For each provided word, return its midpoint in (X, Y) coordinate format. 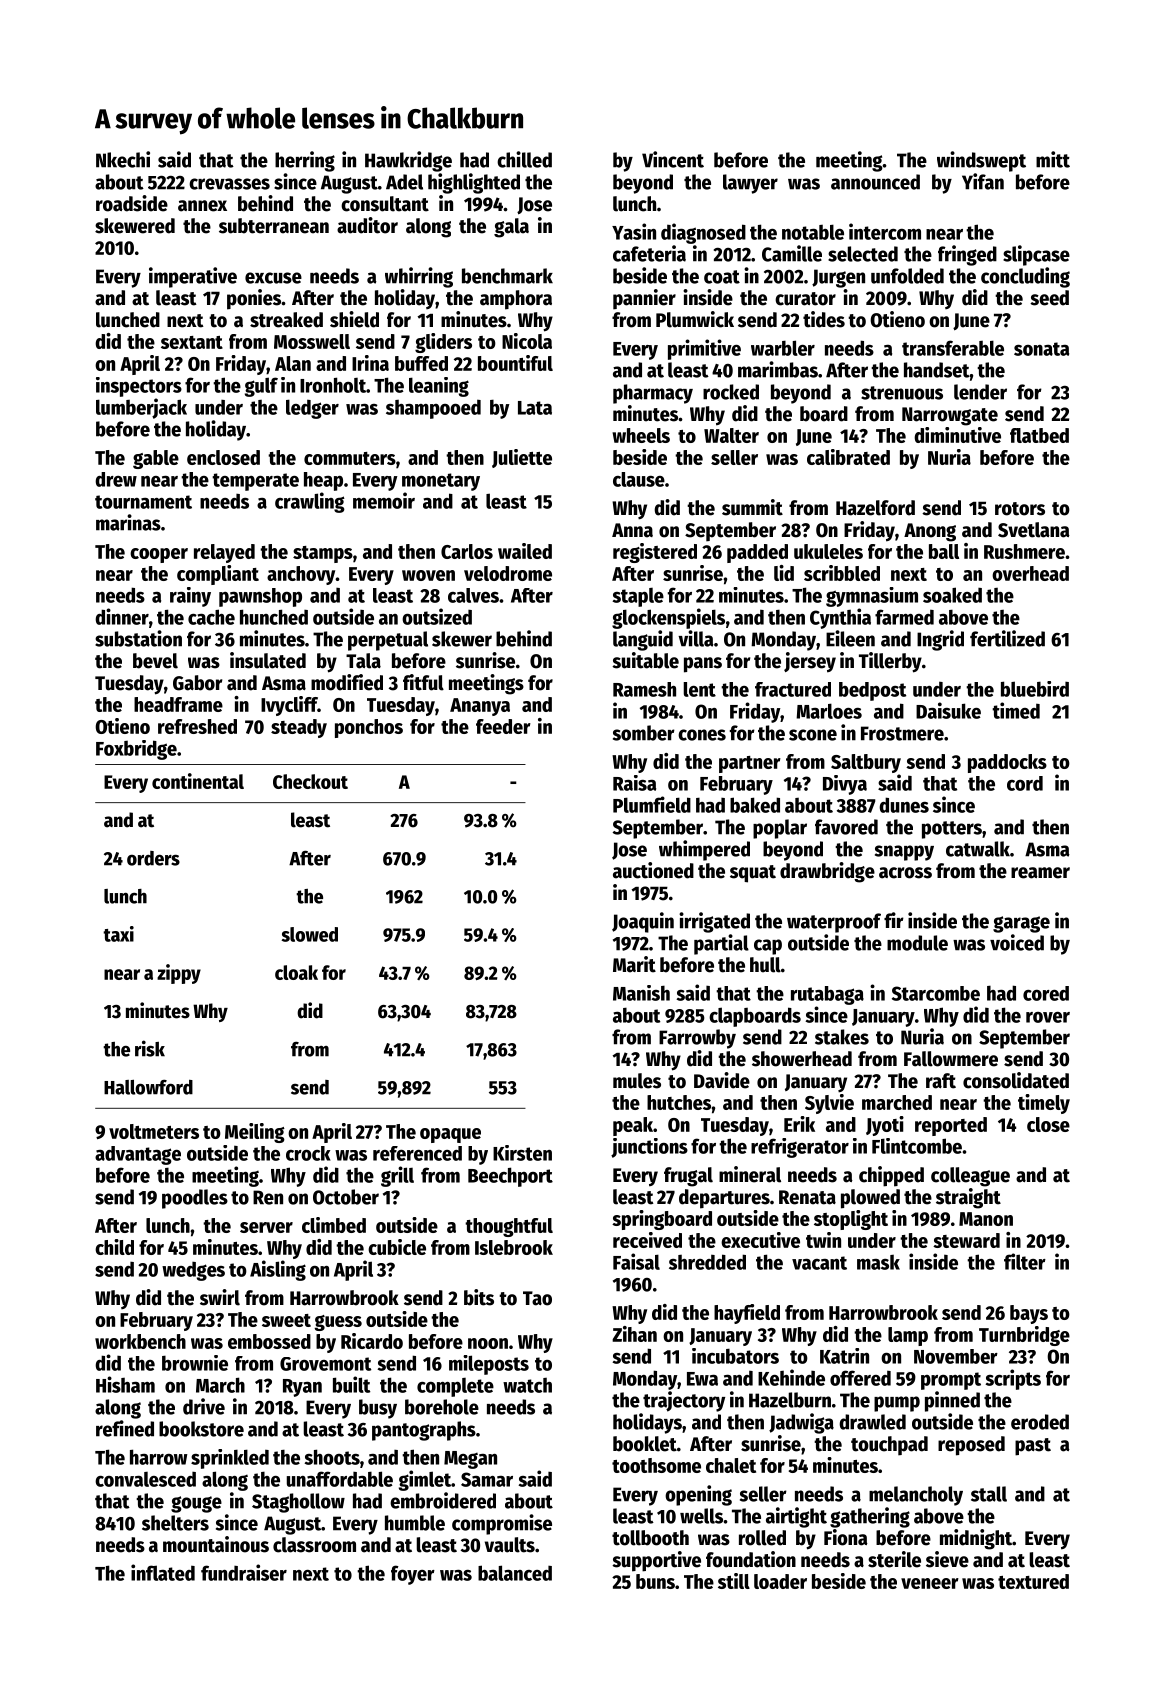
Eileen (850, 638)
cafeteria (649, 253)
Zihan (634, 1334)
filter (1025, 1261)
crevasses (229, 184)
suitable (645, 660)
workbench (140, 1341)
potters (952, 830)
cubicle (397, 1247)
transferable (953, 348)
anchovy (301, 575)
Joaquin (643, 922)
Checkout (310, 781)
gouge (196, 1504)
